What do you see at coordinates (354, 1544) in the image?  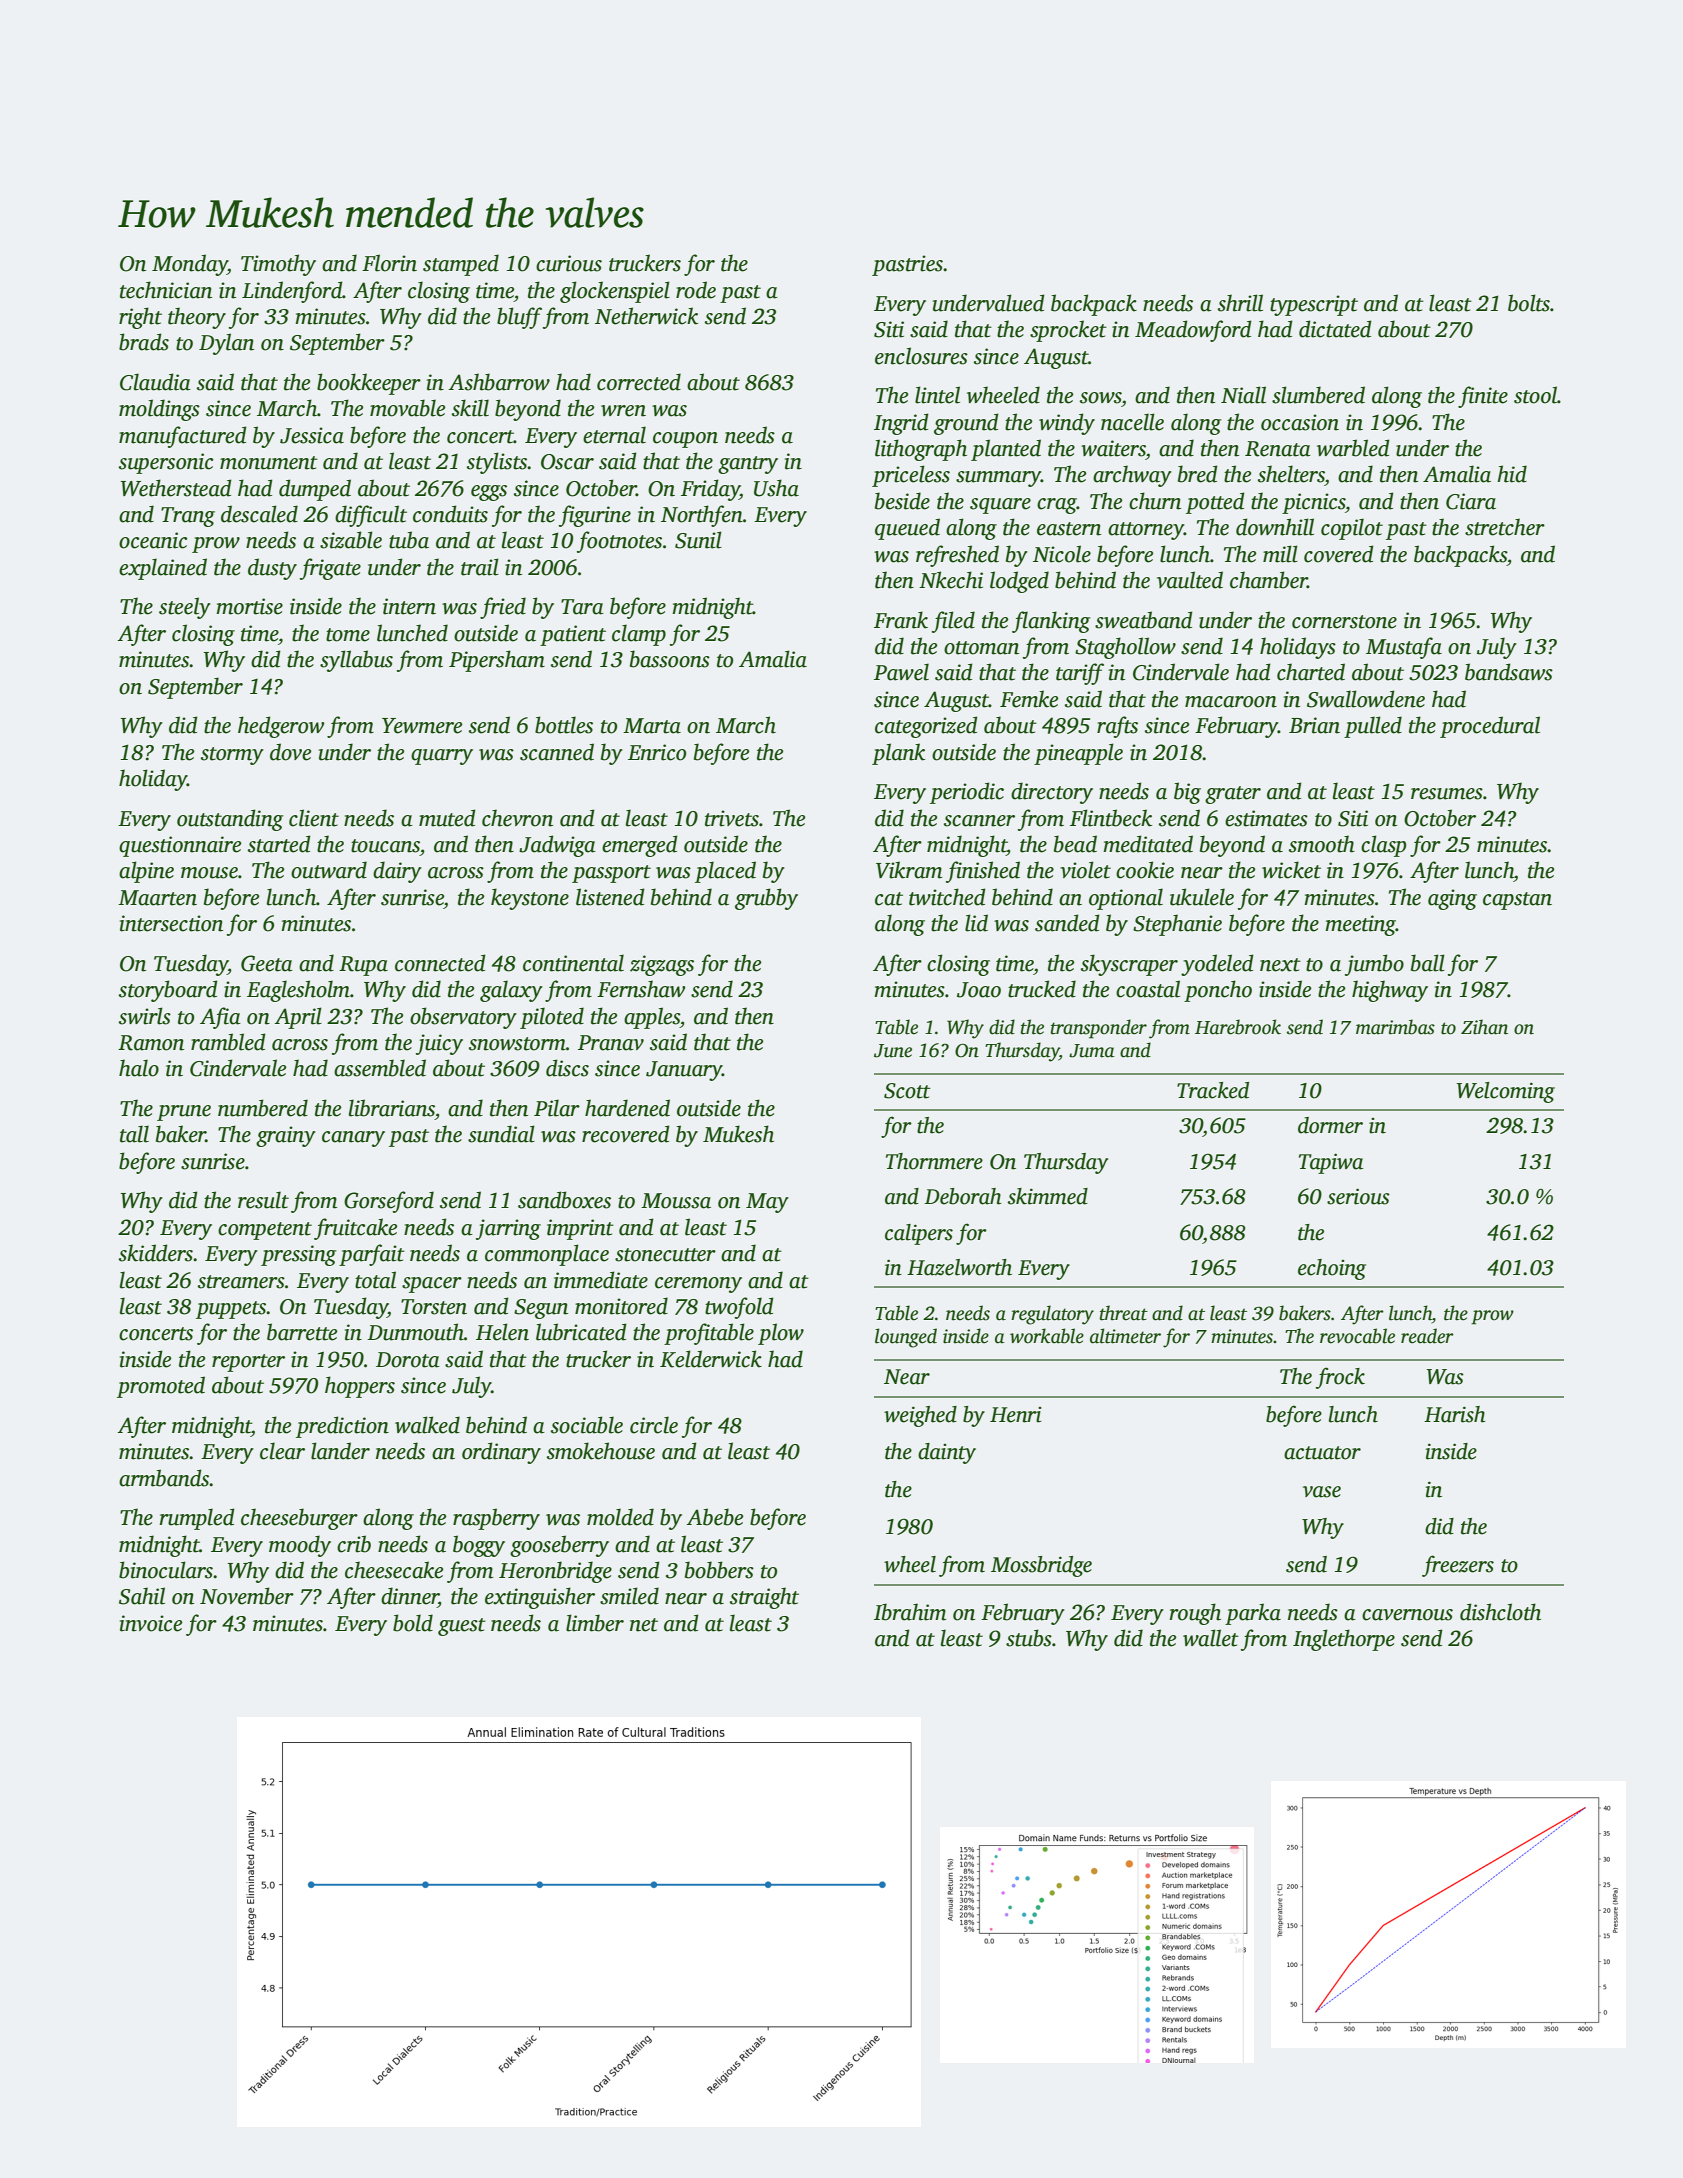 I see `crib` at bounding box center [354, 1544].
